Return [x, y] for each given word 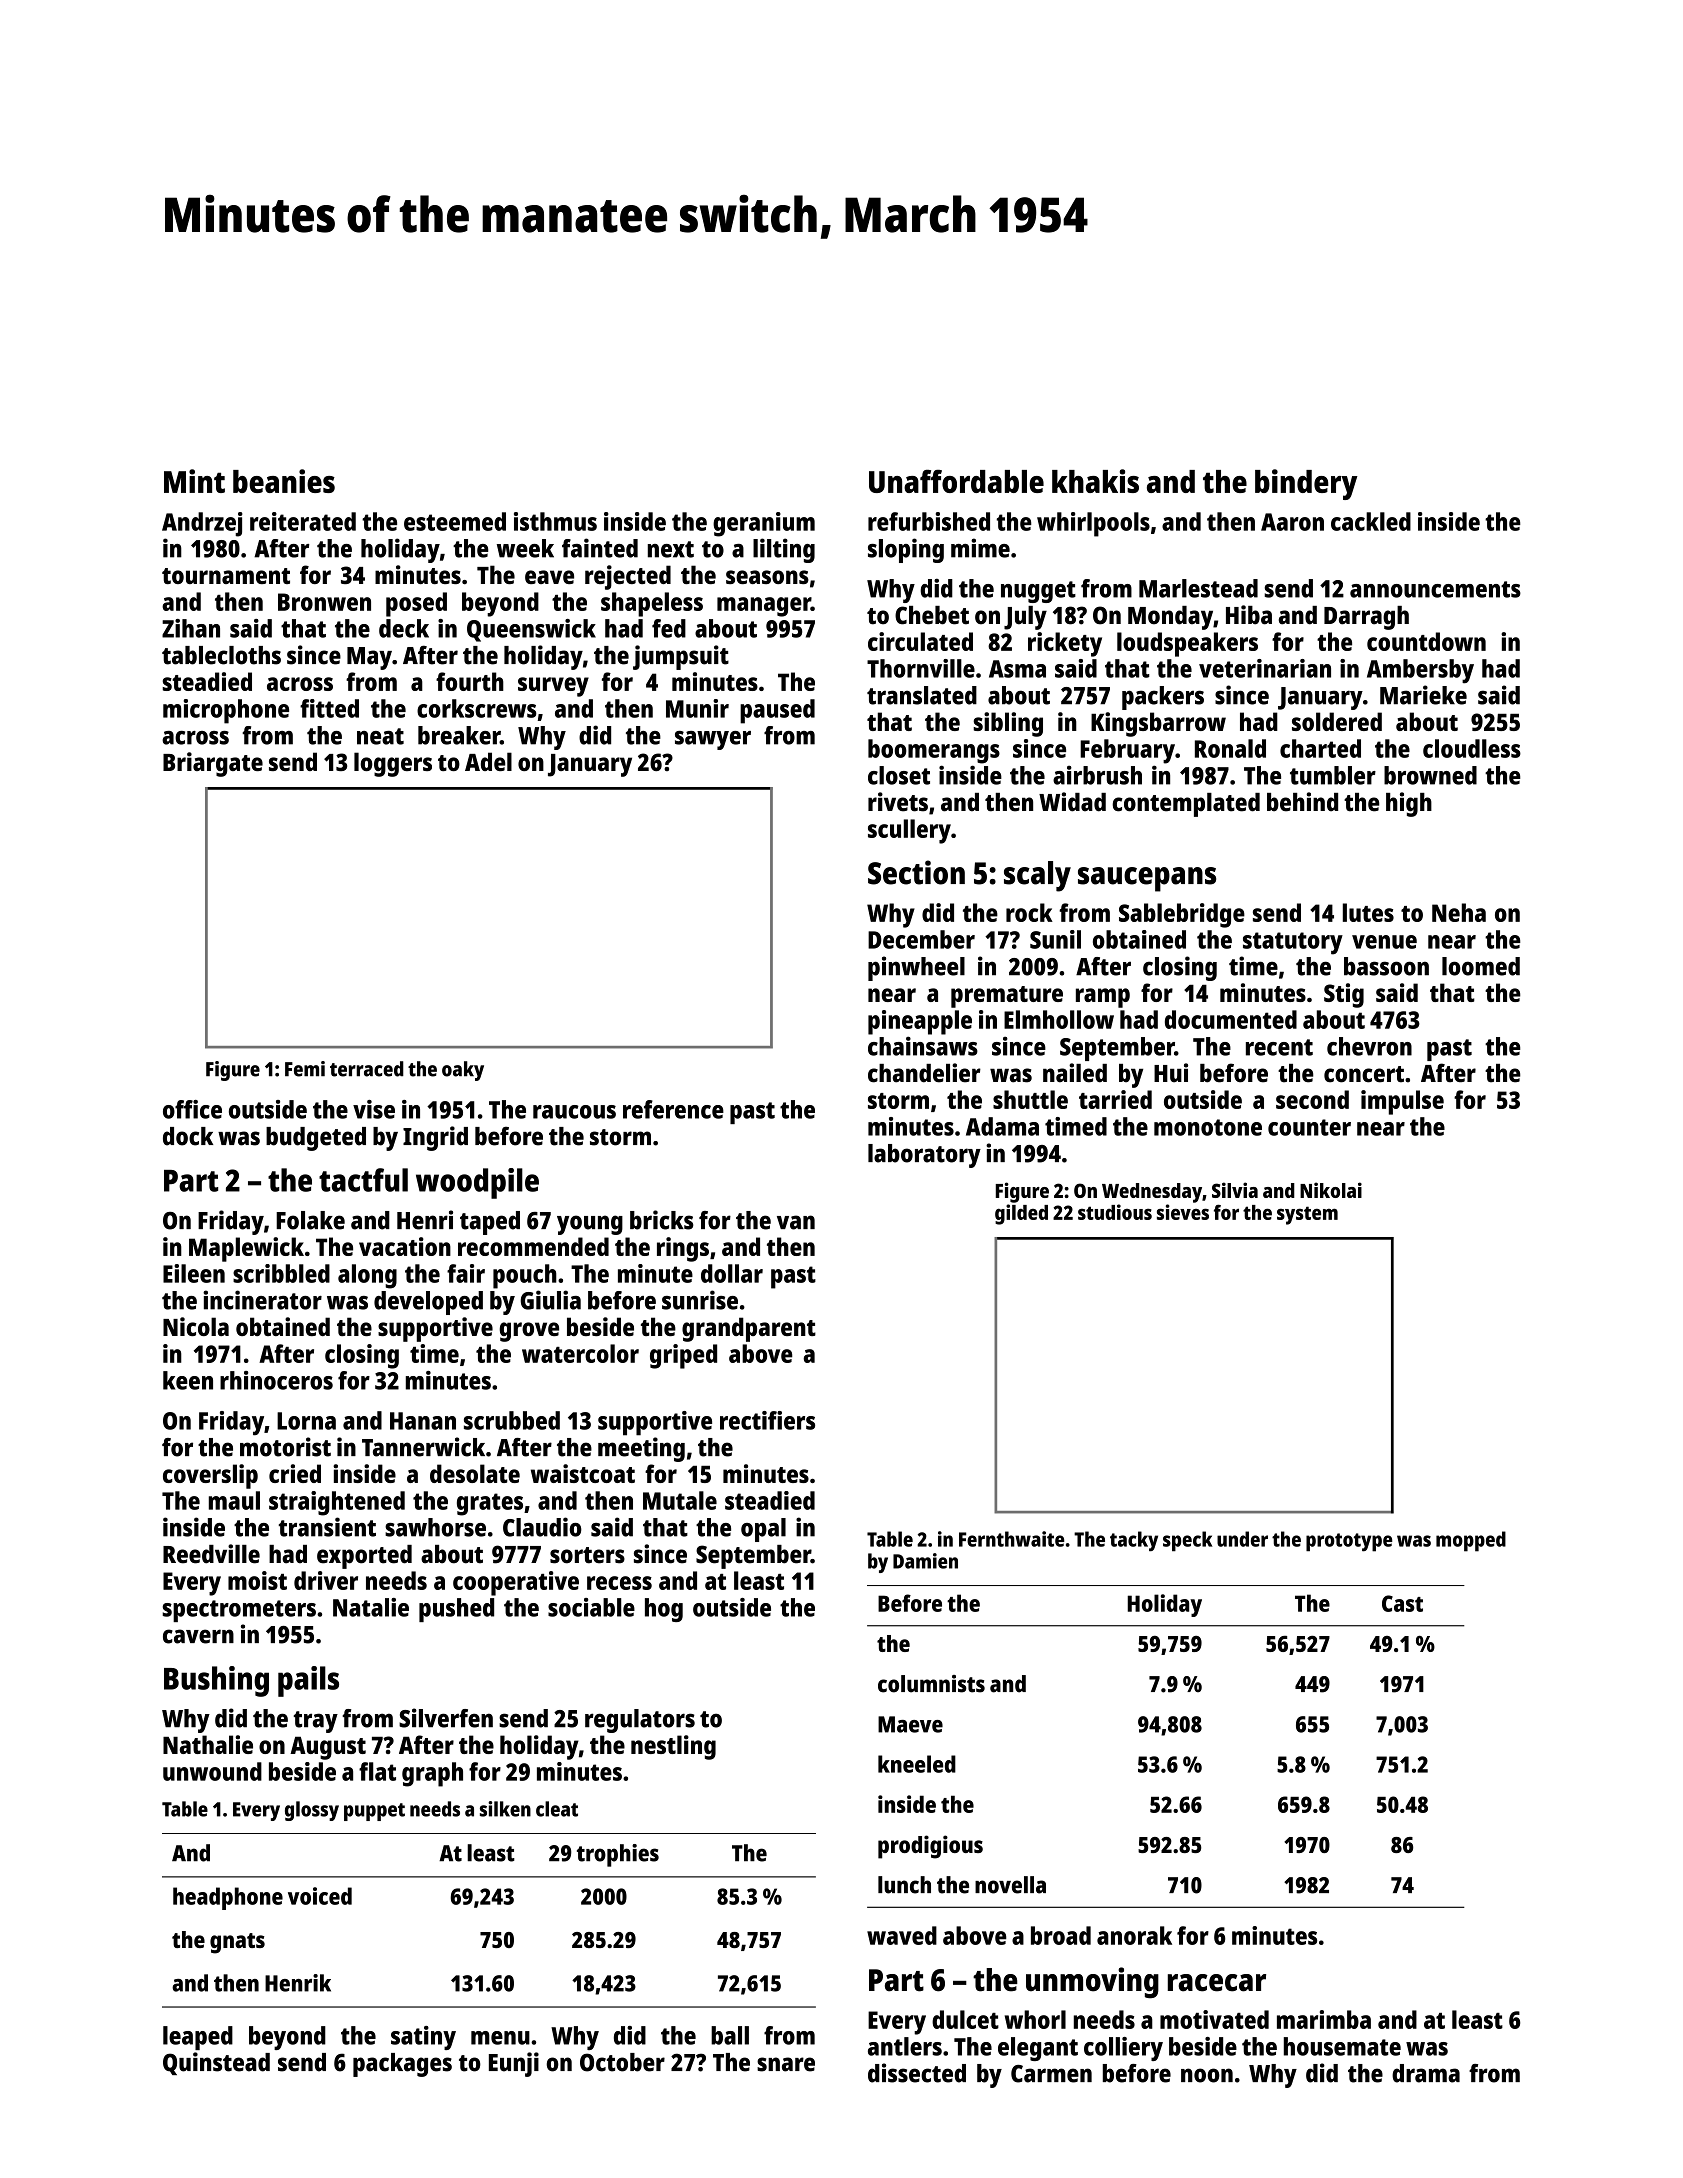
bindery [1306, 484]
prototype [1349, 1542]
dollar [732, 1273]
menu [500, 2038]
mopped [1471, 1541]
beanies [284, 481]
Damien [925, 1561]
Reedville [211, 1554]
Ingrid [435, 1138]
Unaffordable [956, 481]
